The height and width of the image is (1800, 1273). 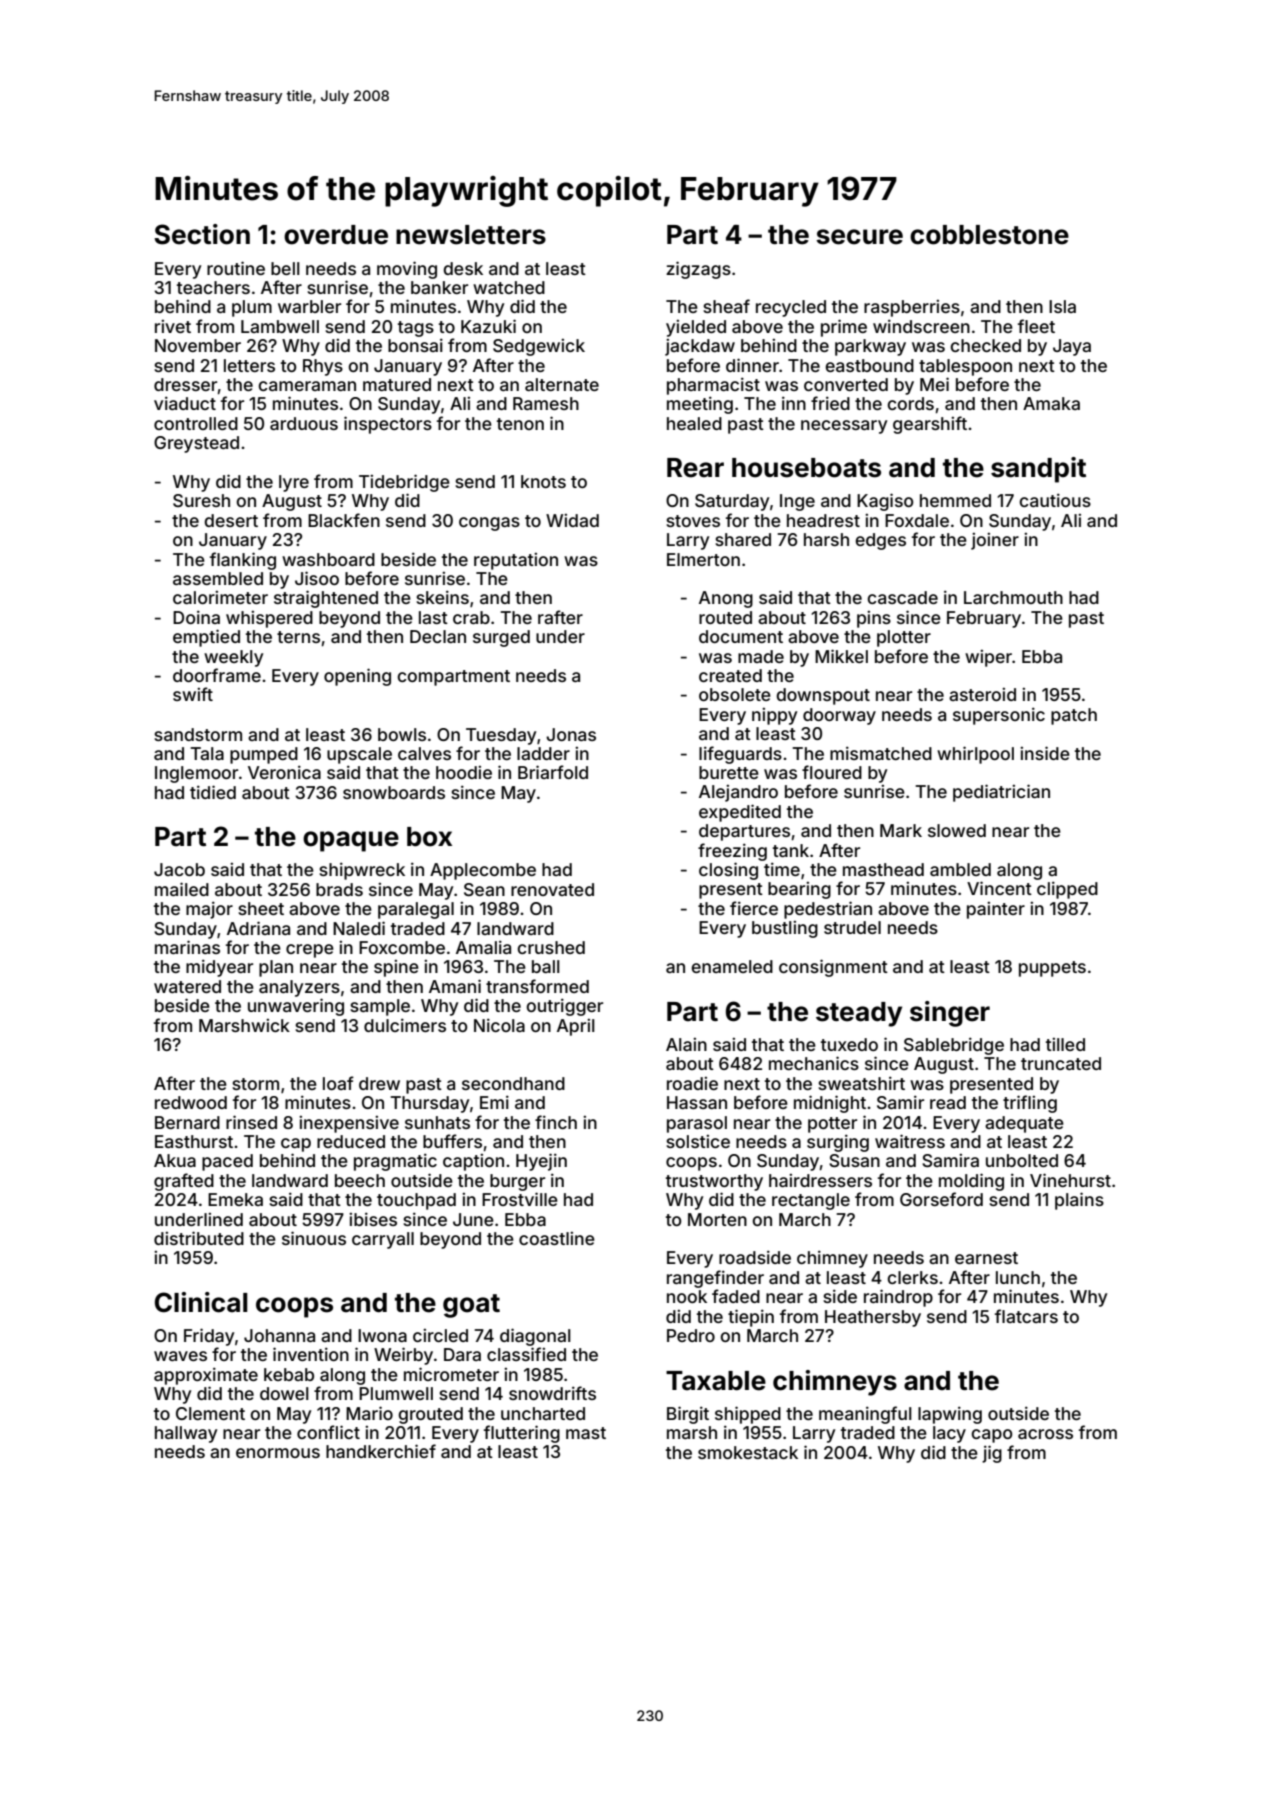 What do you see at coordinates (251, 1122) in the image?
I see `rinsed` at bounding box center [251, 1122].
